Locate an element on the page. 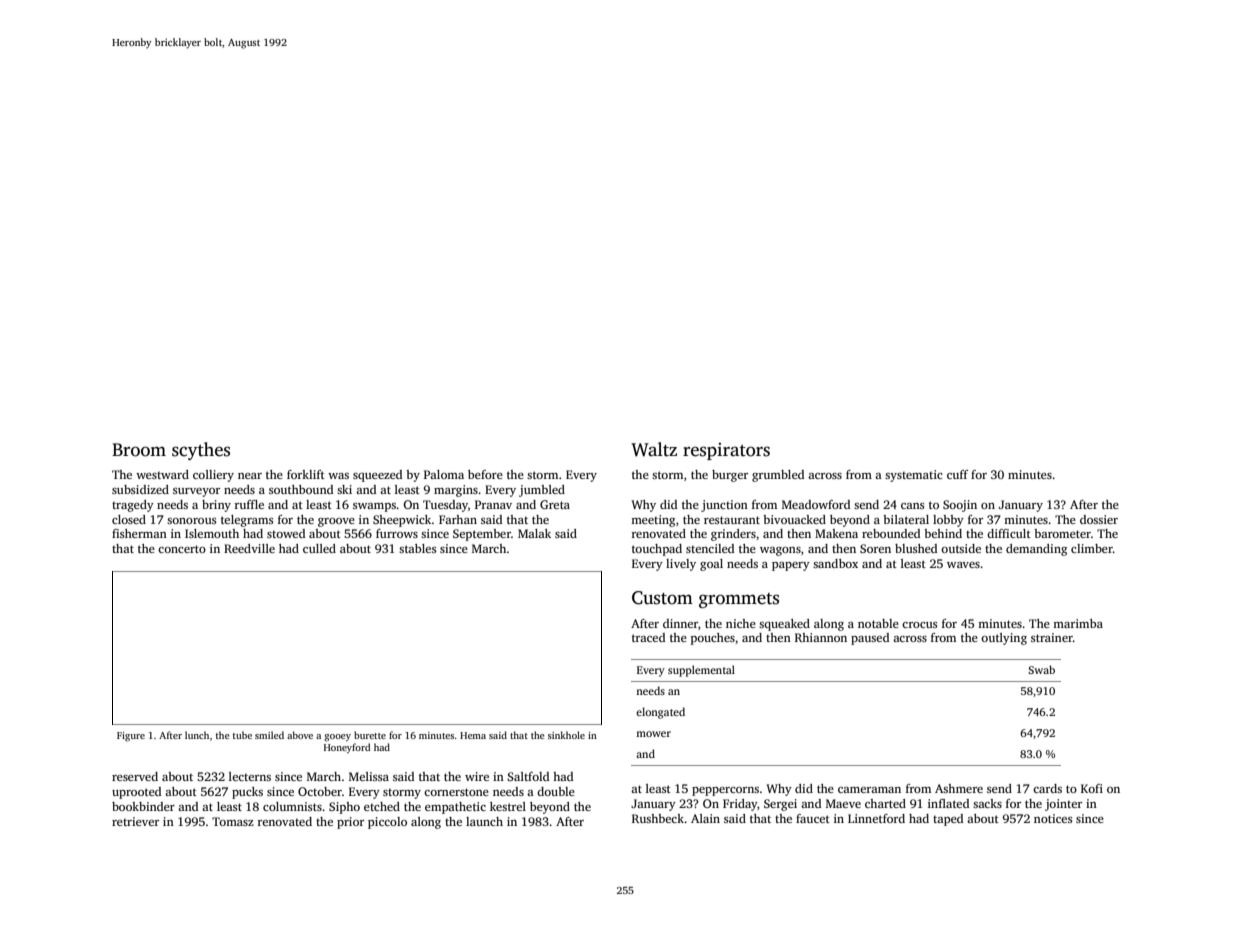  Waltz is located at coordinates (654, 449).
